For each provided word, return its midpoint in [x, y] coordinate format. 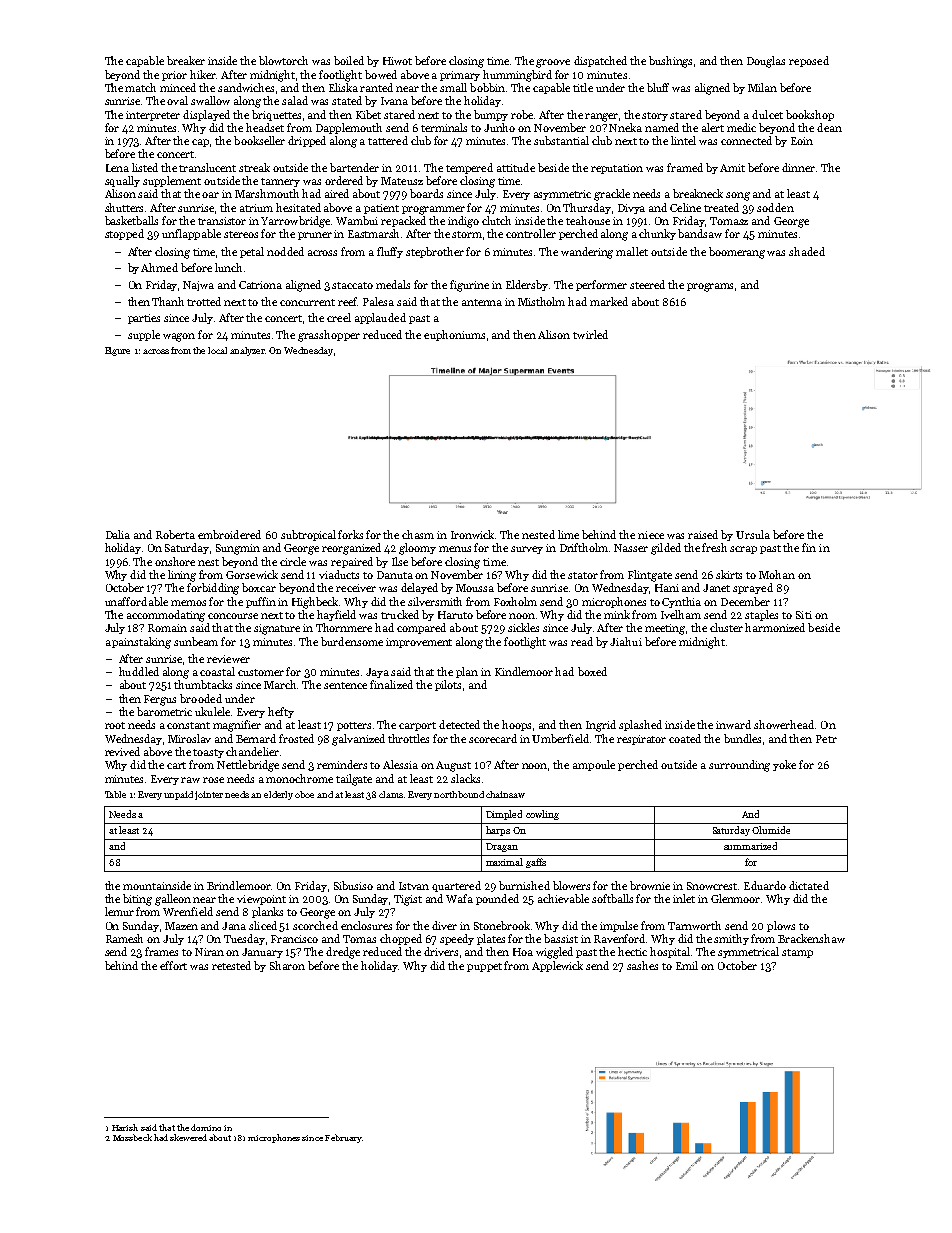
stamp [797, 953]
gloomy [417, 549]
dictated [809, 885]
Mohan [777, 574]
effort [173, 965]
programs [710, 287]
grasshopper [329, 336]
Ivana [394, 101]
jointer [209, 795]
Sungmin [238, 549]
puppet [484, 967]
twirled [590, 334]
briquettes [276, 115]
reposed [809, 61]
